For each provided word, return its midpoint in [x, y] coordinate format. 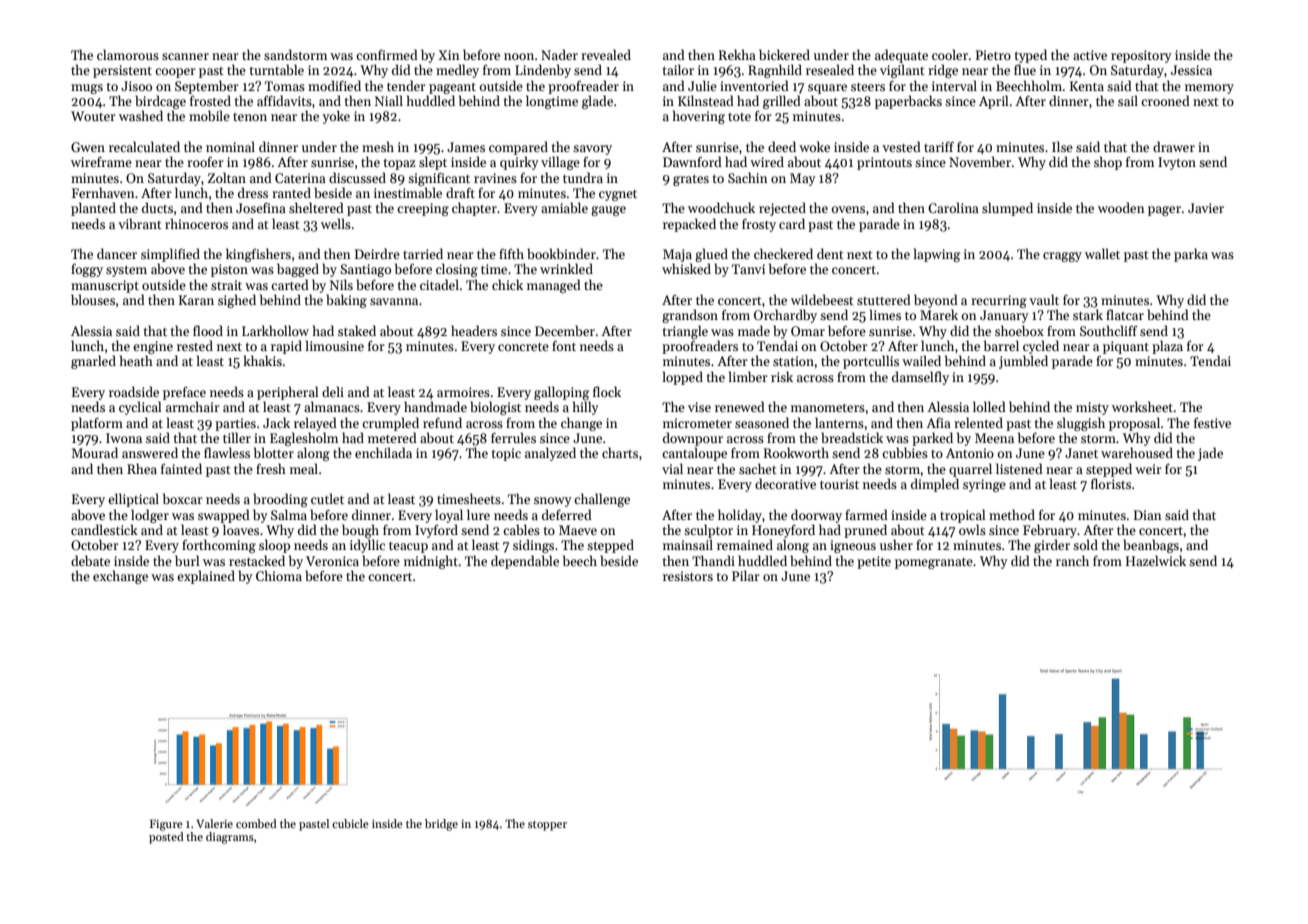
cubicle [350, 823]
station [793, 361]
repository [1141, 56]
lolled [989, 406]
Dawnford [692, 161]
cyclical [140, 408]
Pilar [746, 575]
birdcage [160, 102]
